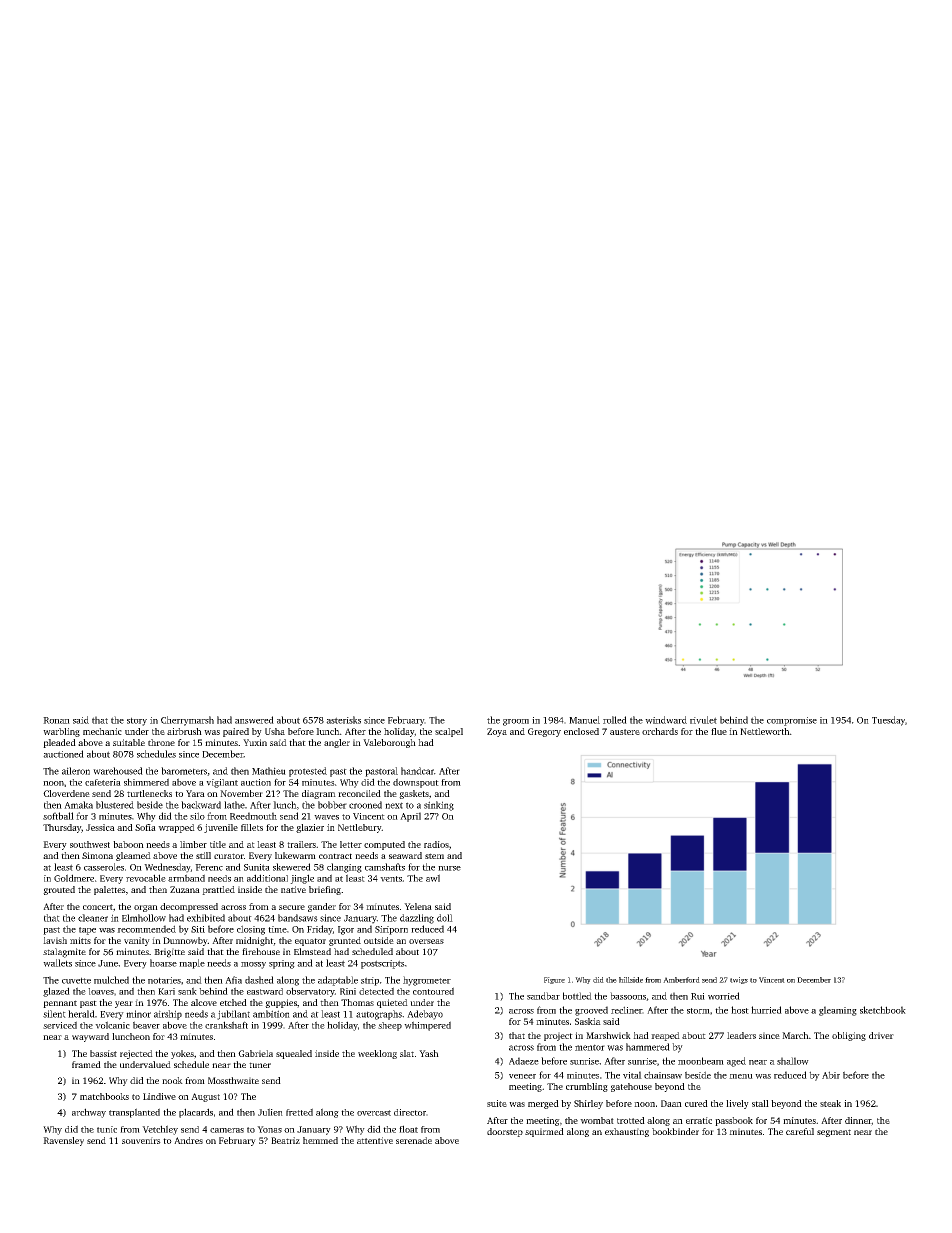 The height and width of the screenshot is (1233, 952). I want to click on awl, so click(433, 878).
